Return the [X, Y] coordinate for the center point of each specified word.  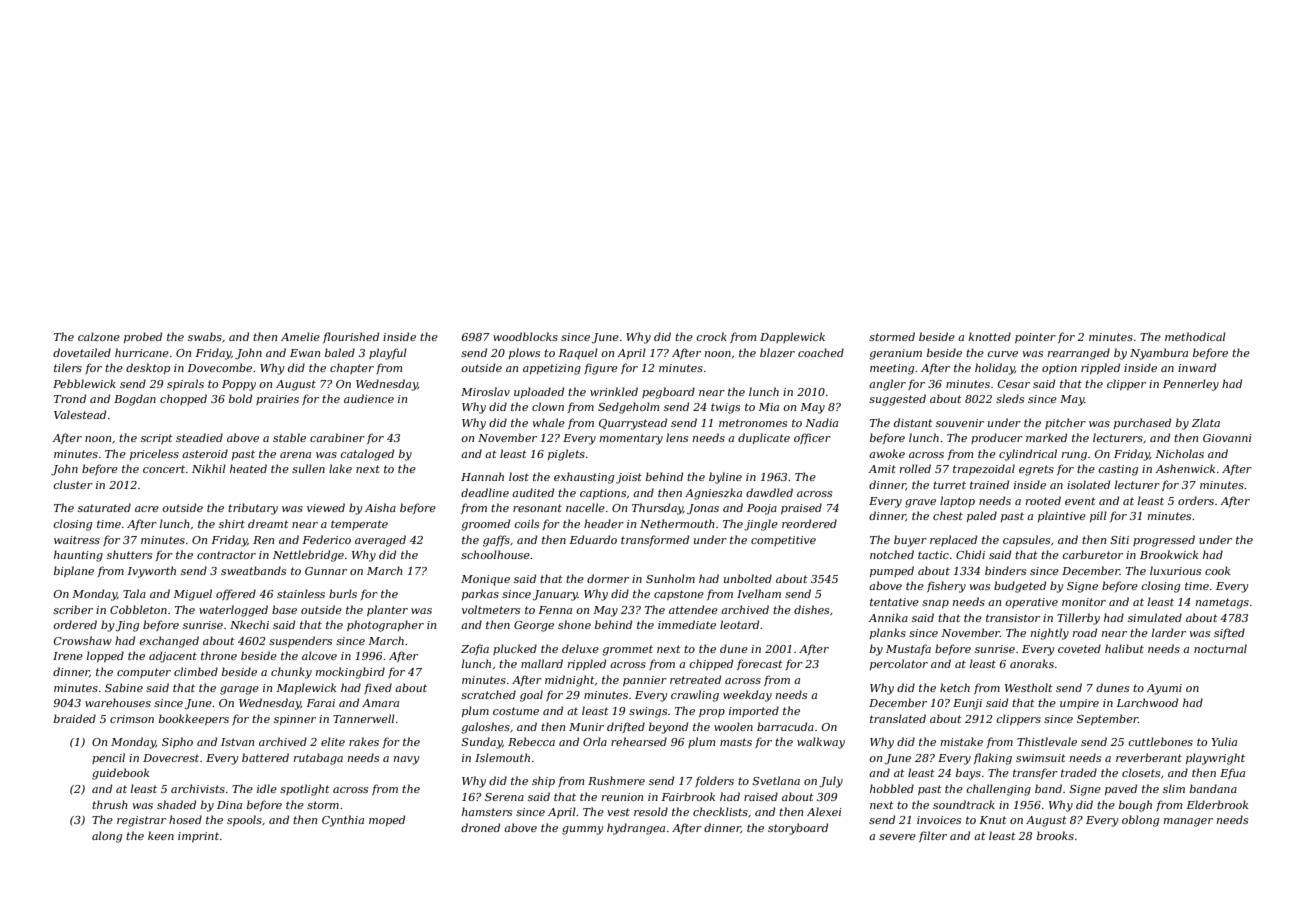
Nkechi [249, 624]
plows [524, 353]
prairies [277, 400]
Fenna [555, 610]
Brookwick [1169, 554]
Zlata [1206, 422]
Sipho [177, 742]
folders [714, 781]
